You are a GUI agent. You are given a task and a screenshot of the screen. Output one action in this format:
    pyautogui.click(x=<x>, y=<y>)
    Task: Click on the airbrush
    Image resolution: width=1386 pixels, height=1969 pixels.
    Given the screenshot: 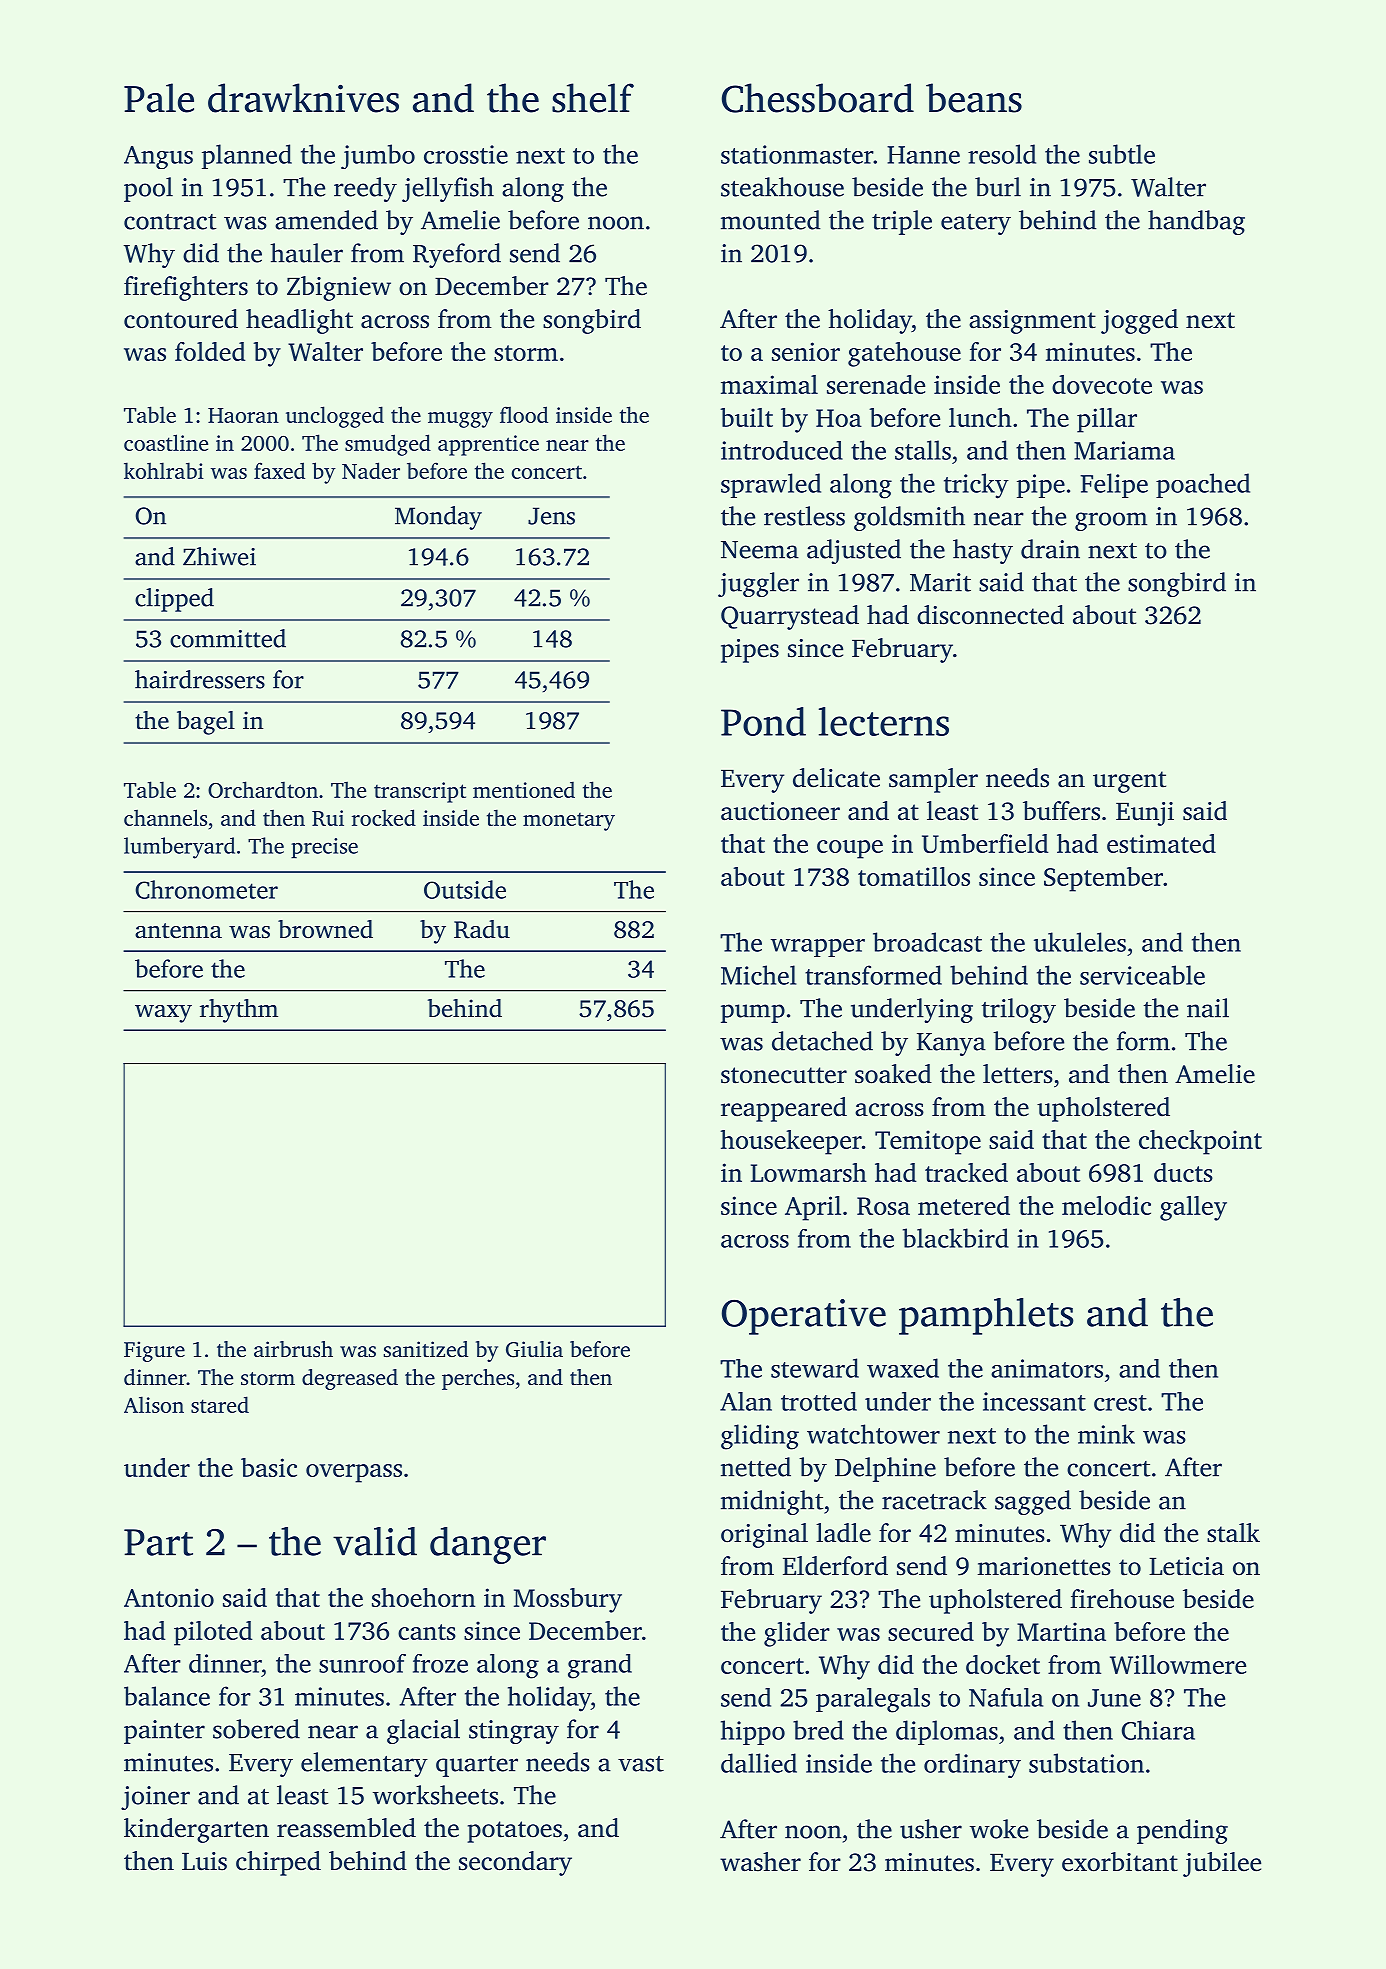 What is the action you would take?
    pyautogui.click(x=293, y=1349)
